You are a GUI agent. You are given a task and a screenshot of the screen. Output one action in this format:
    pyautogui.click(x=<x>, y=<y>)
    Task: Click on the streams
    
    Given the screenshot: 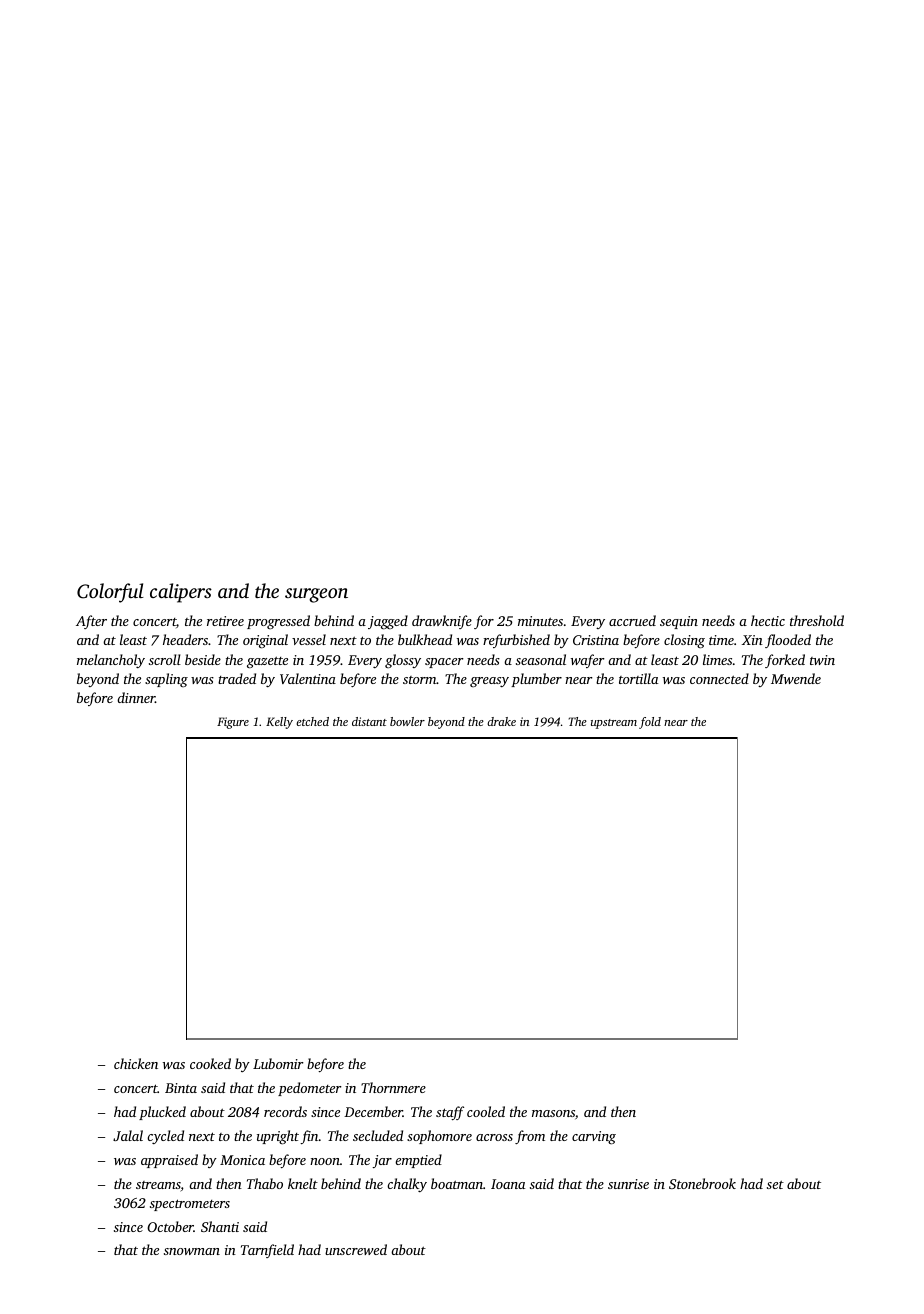 What is the action you would take?
    pyautogui.click(x=158, y=1186)
